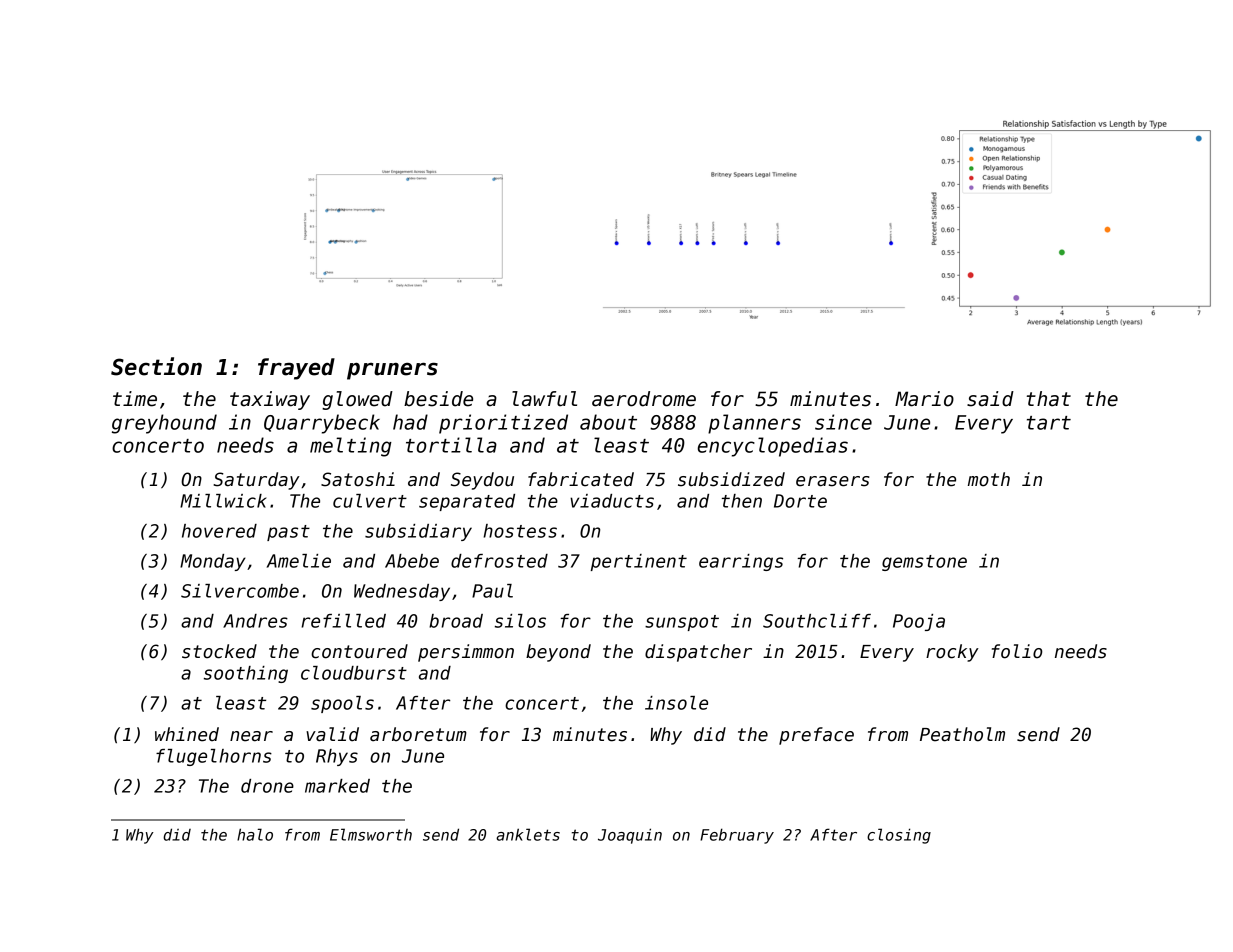 The width and height of the screenshot is (1233, 952). What do you see at coordinates (255, 621) in the screenshot?
I see `Andres` at bounding box center [255, 621].
